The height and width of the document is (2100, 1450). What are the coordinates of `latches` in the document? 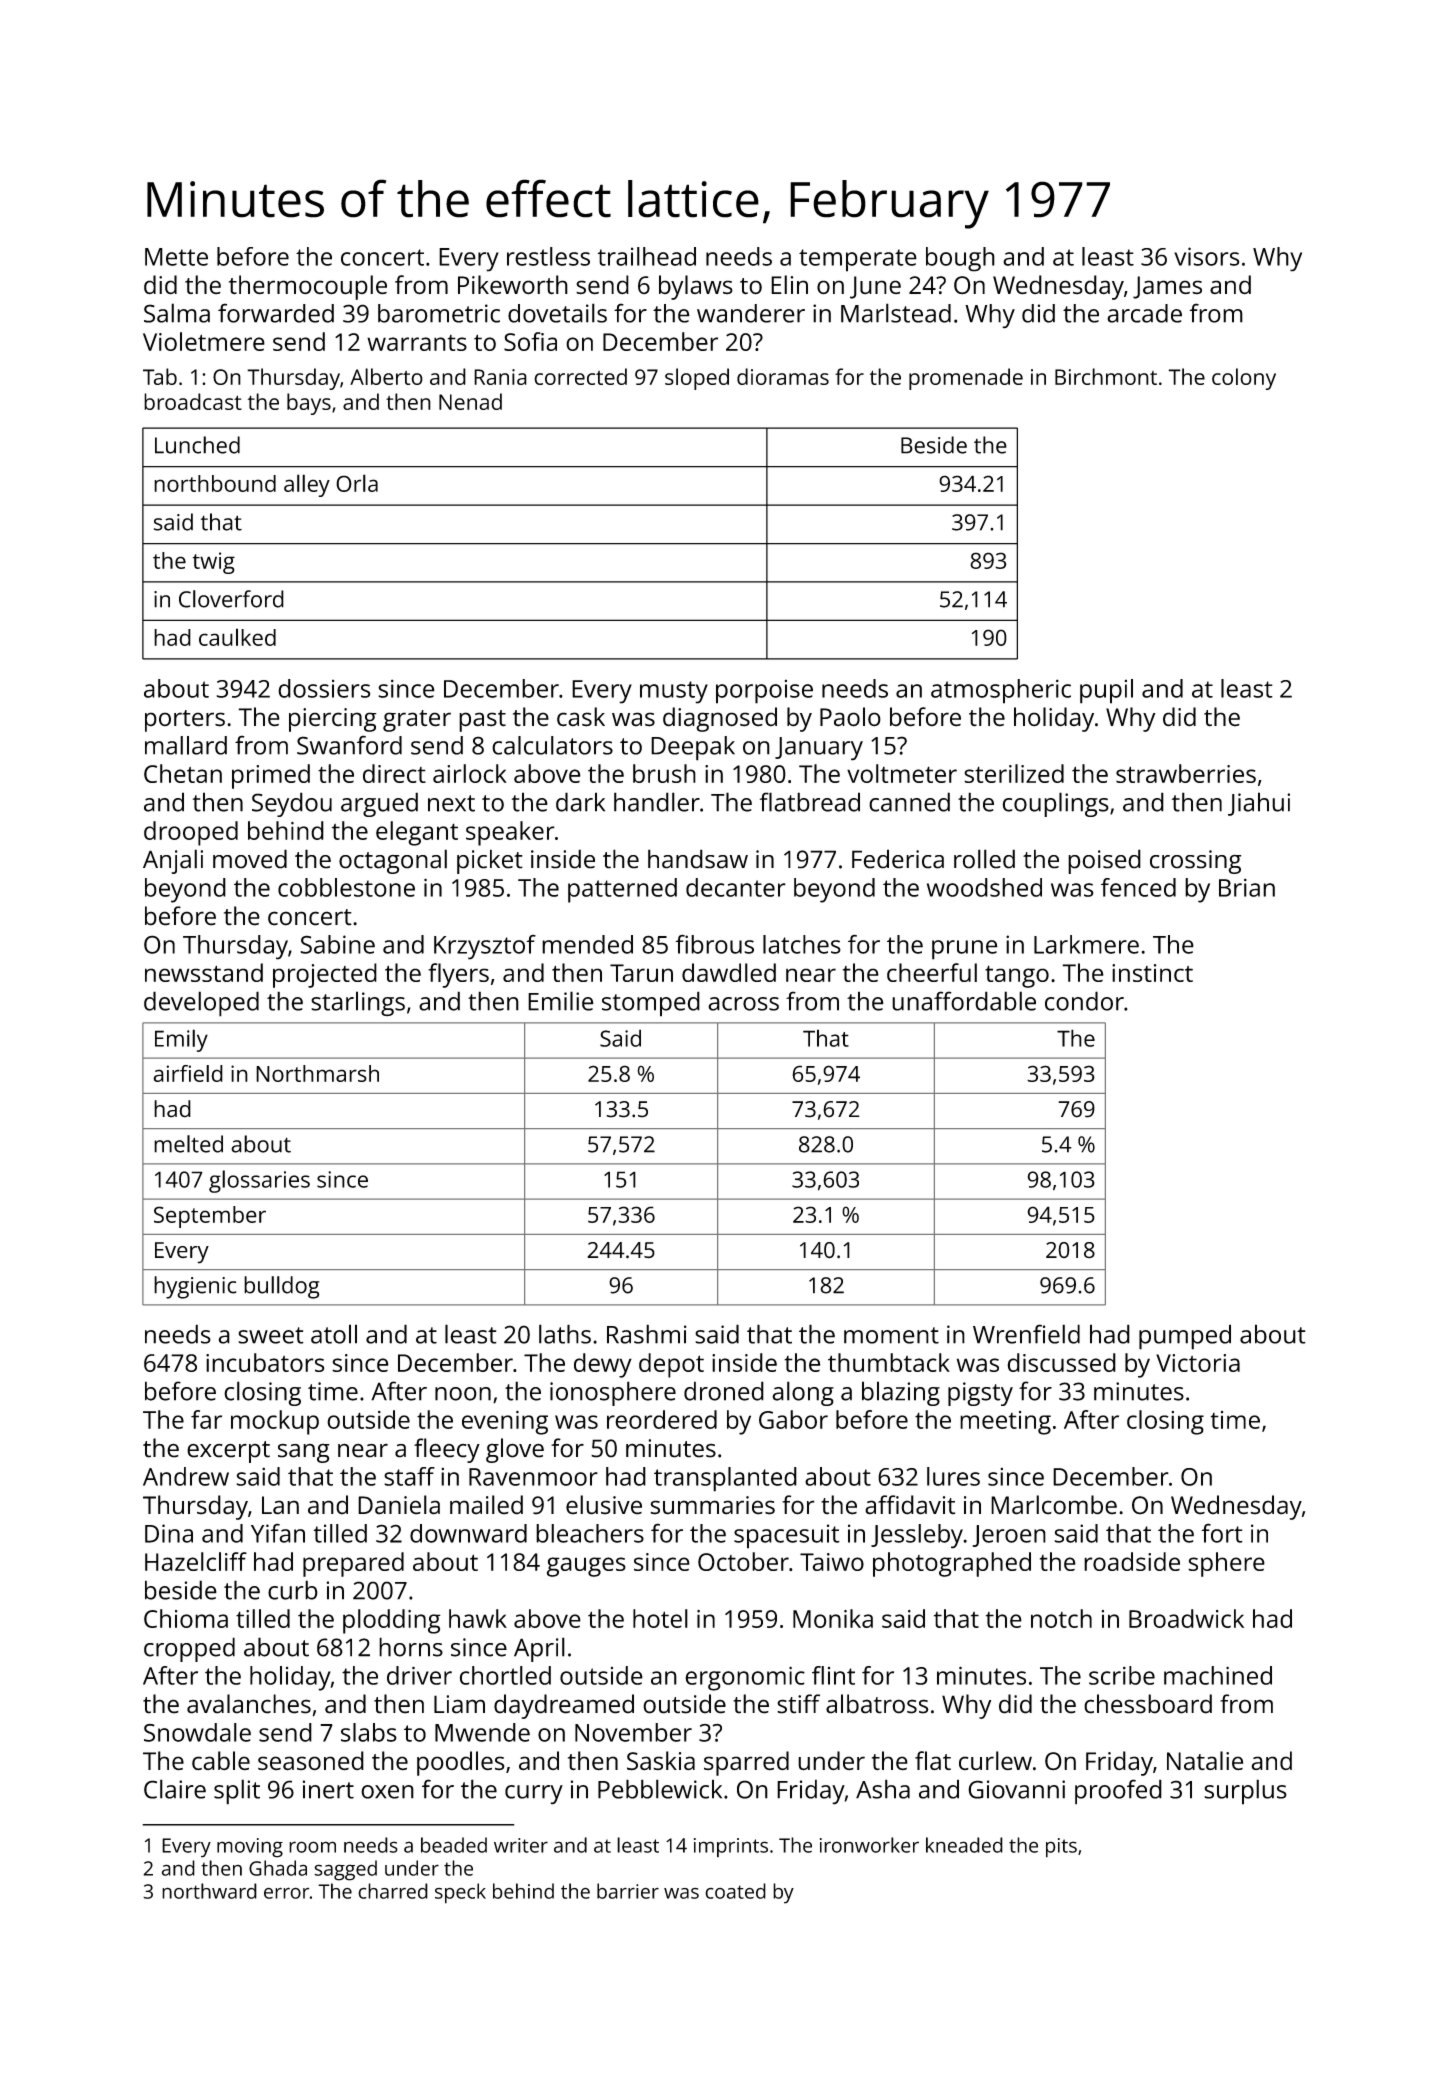 It's located at (802, 944).
